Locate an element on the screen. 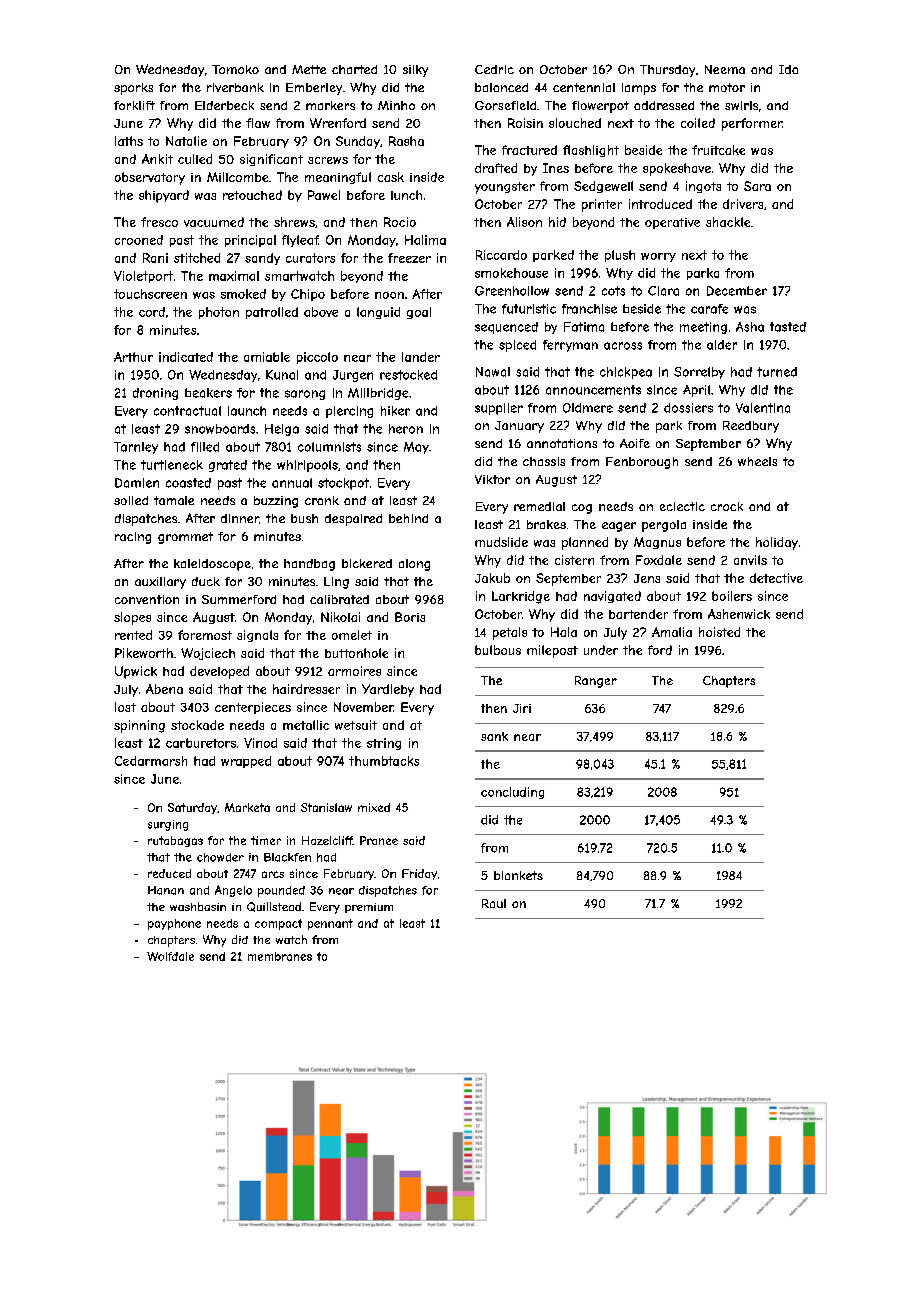 The image size is (924, 1308). heron is located at coordinates (406, 429).
